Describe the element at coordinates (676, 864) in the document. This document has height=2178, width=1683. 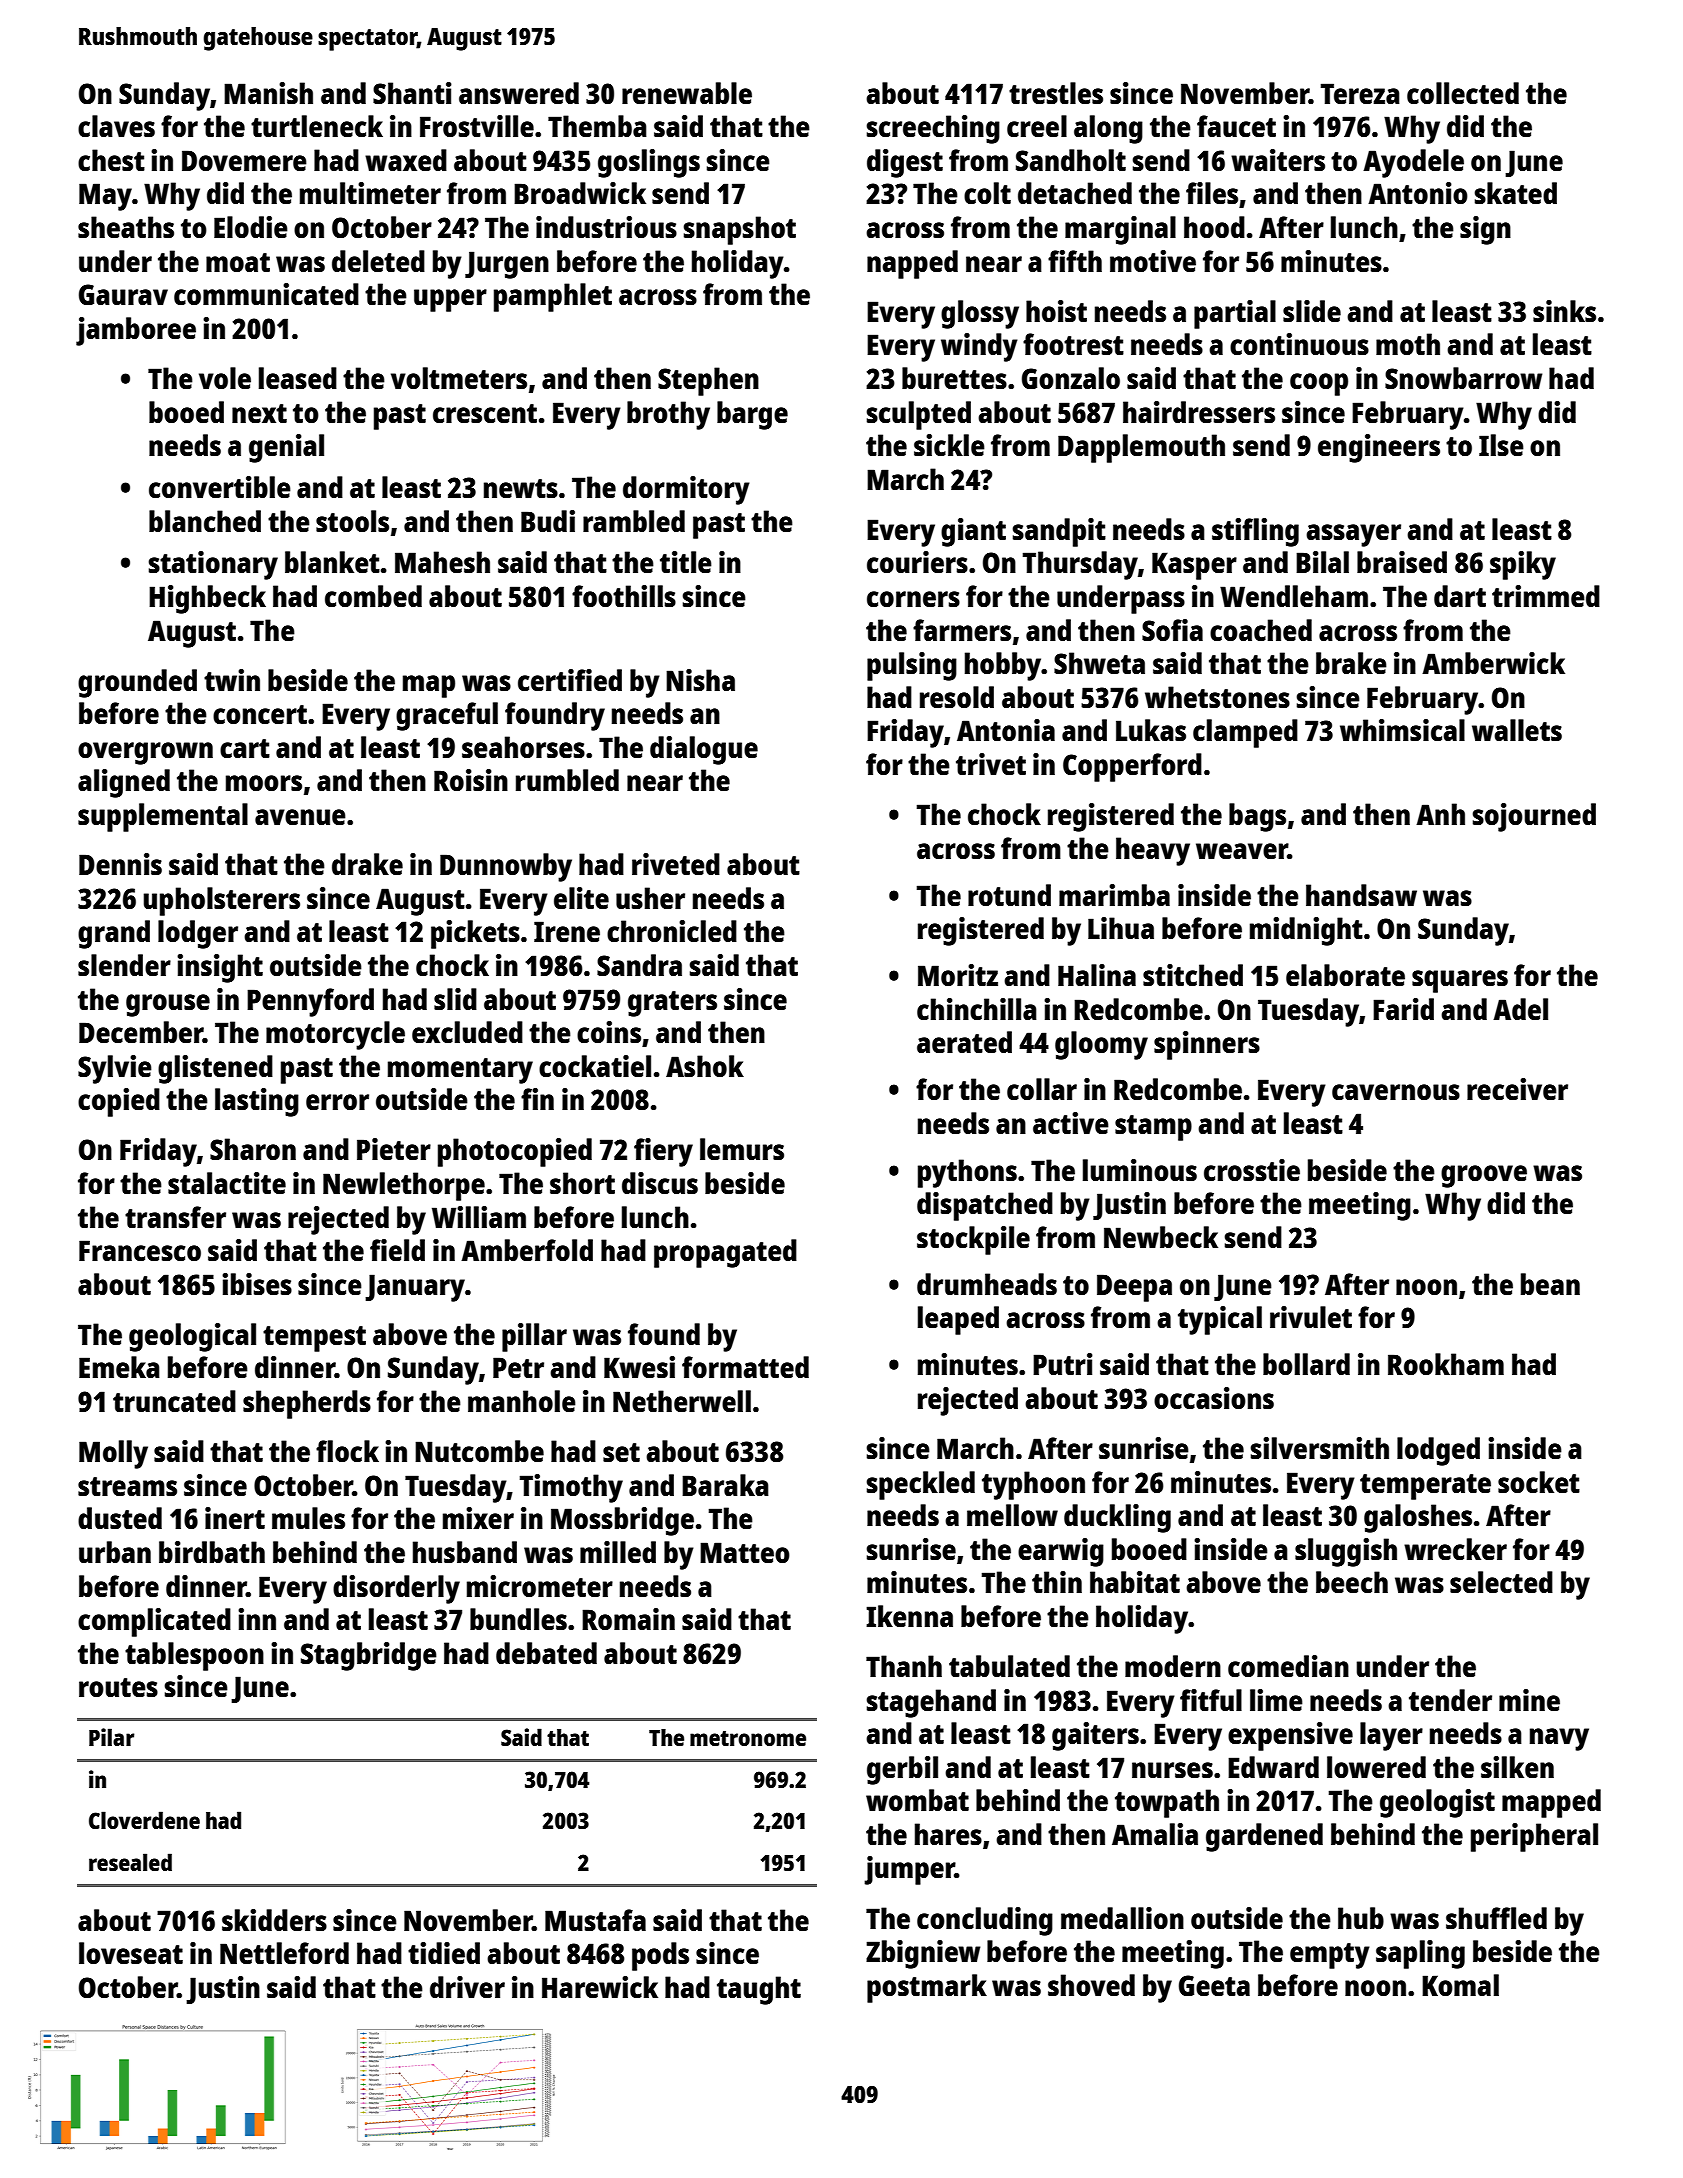
I see `riveted` at that location.
